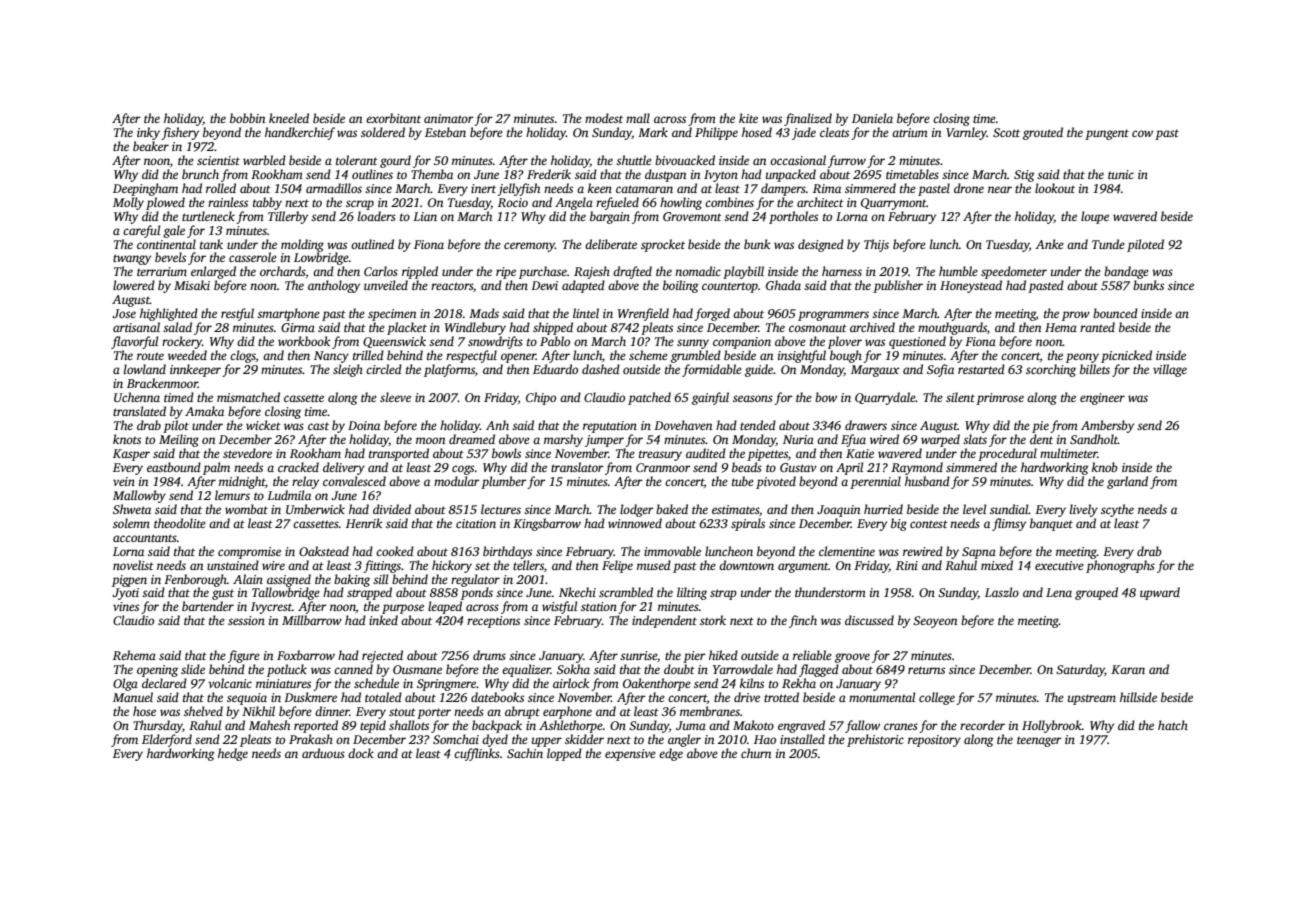 The width and height of the screenshot is (1308, 924). What do you see at coordinates (1170, 370) in the screenshot?
I see `village` at bounding box center [1170, 370].
